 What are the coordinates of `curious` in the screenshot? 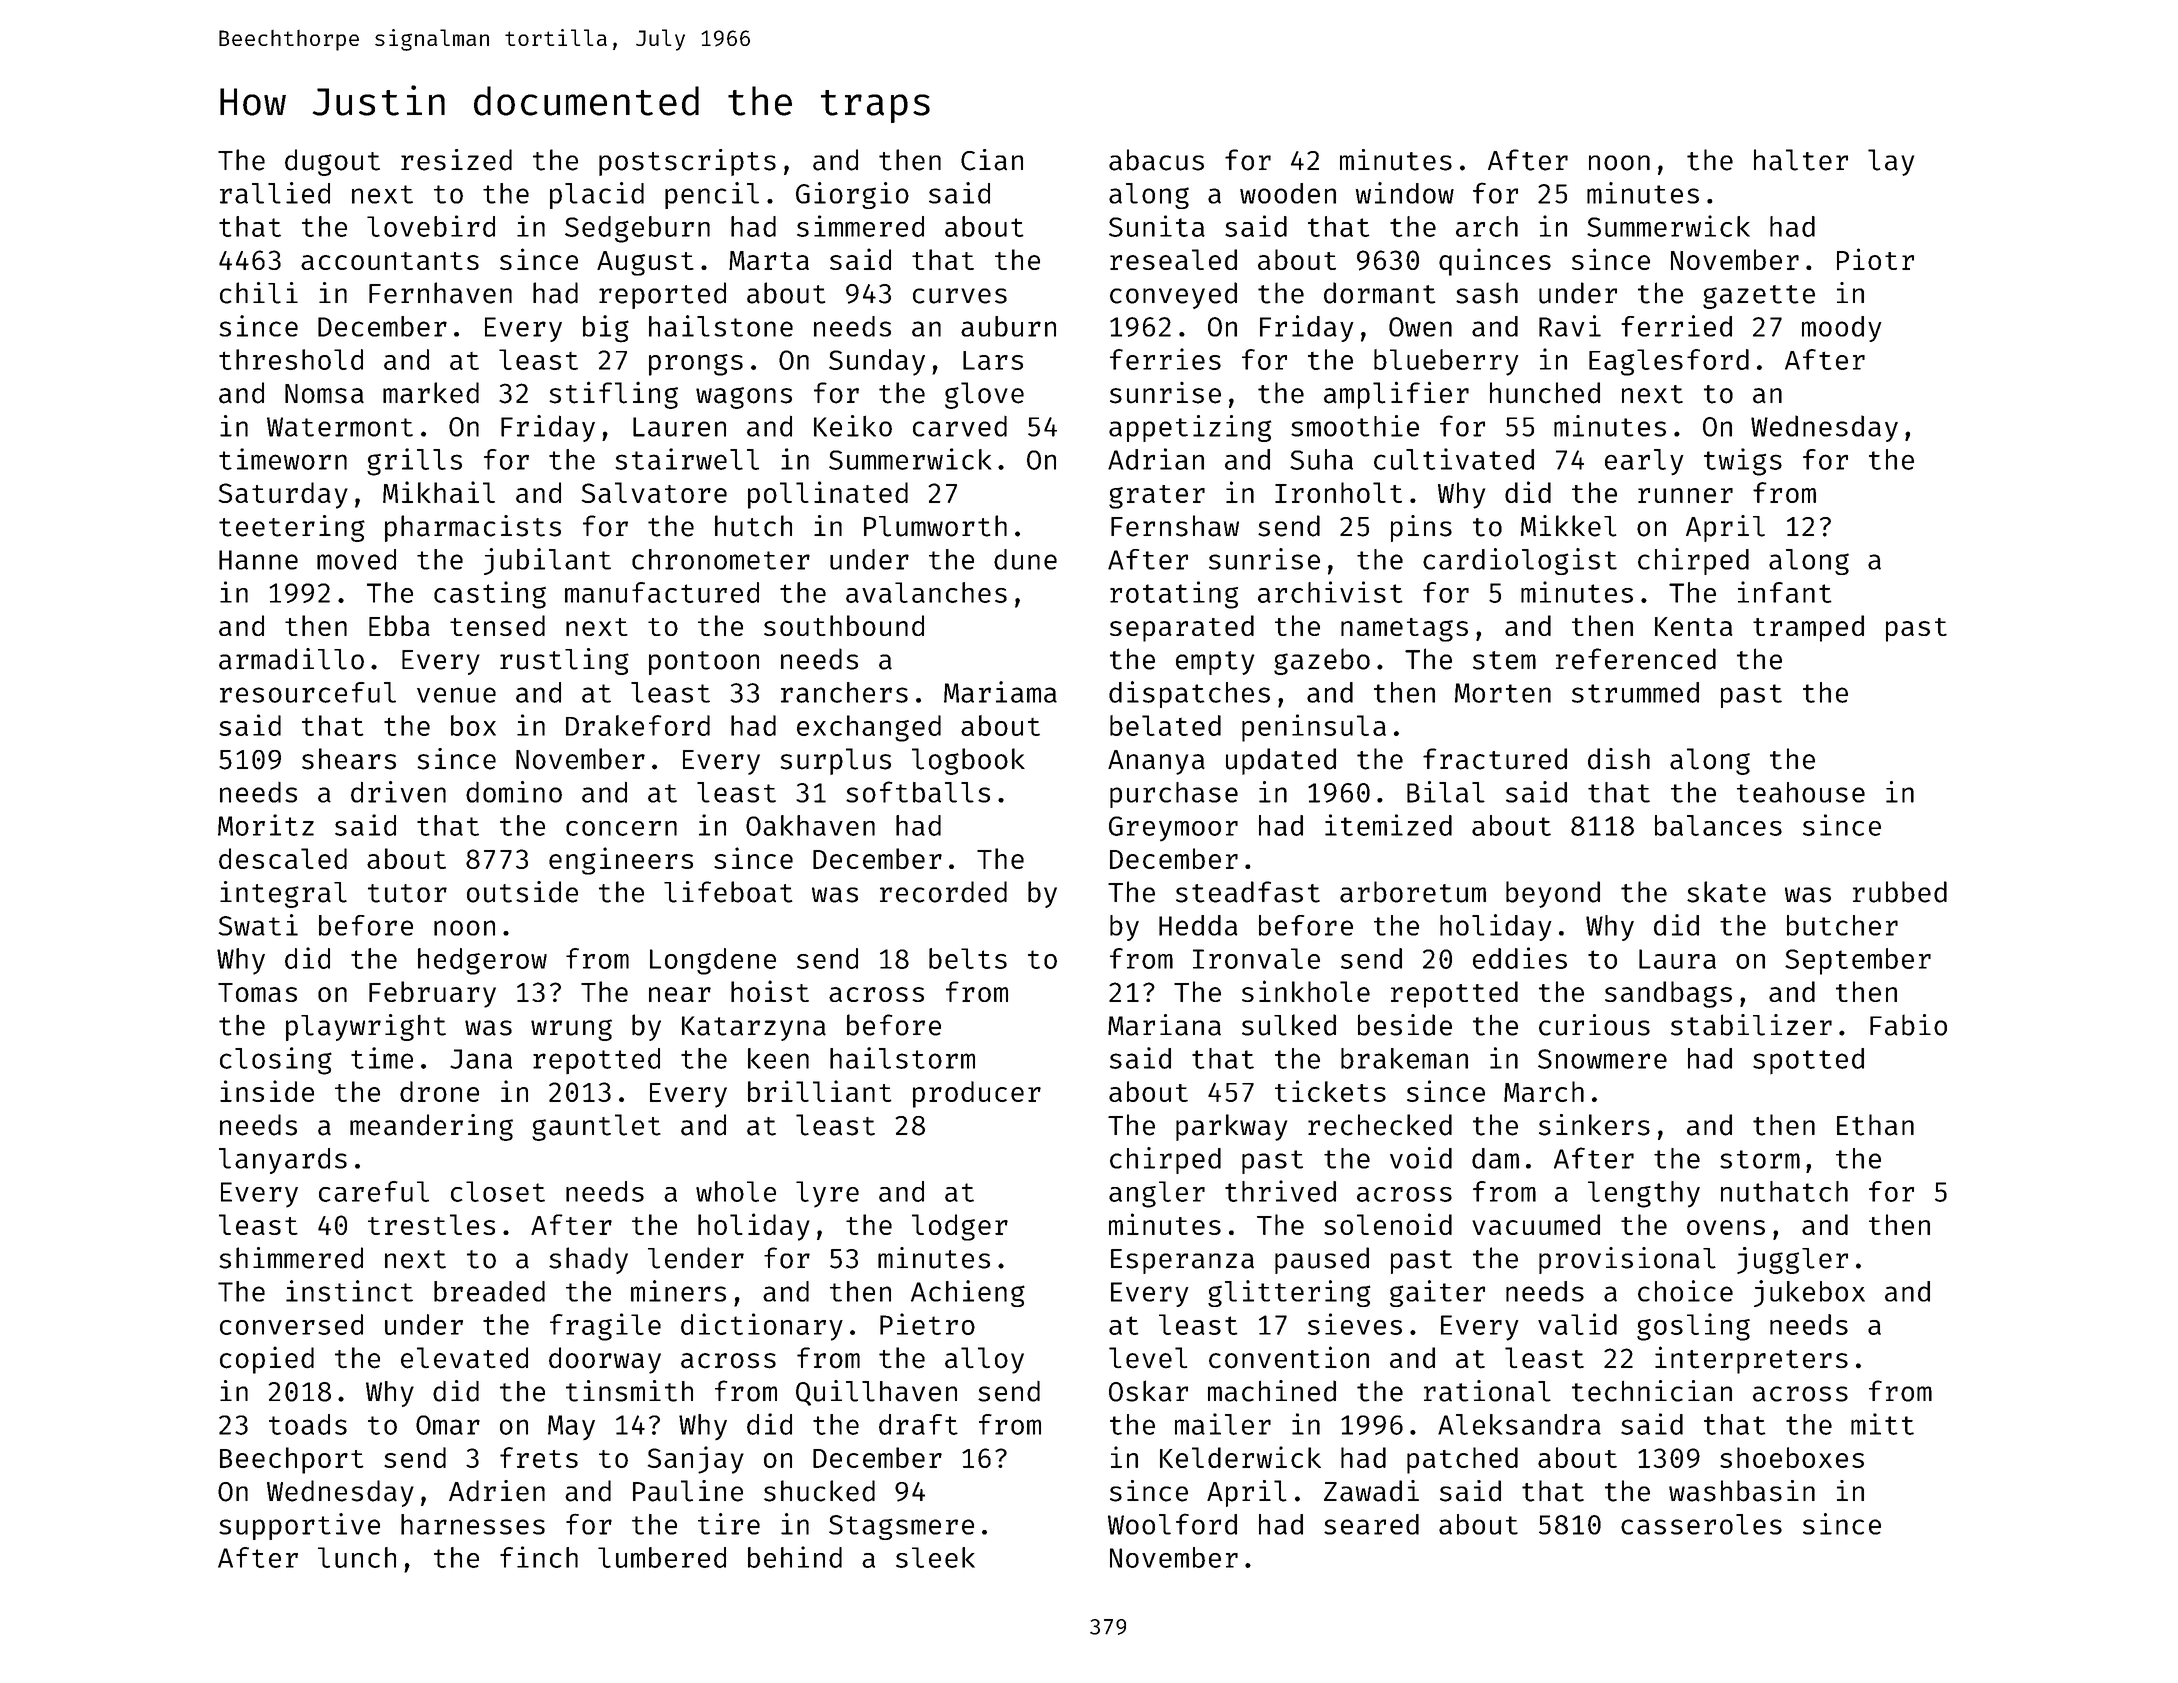 It's located at (1594, 1025).
